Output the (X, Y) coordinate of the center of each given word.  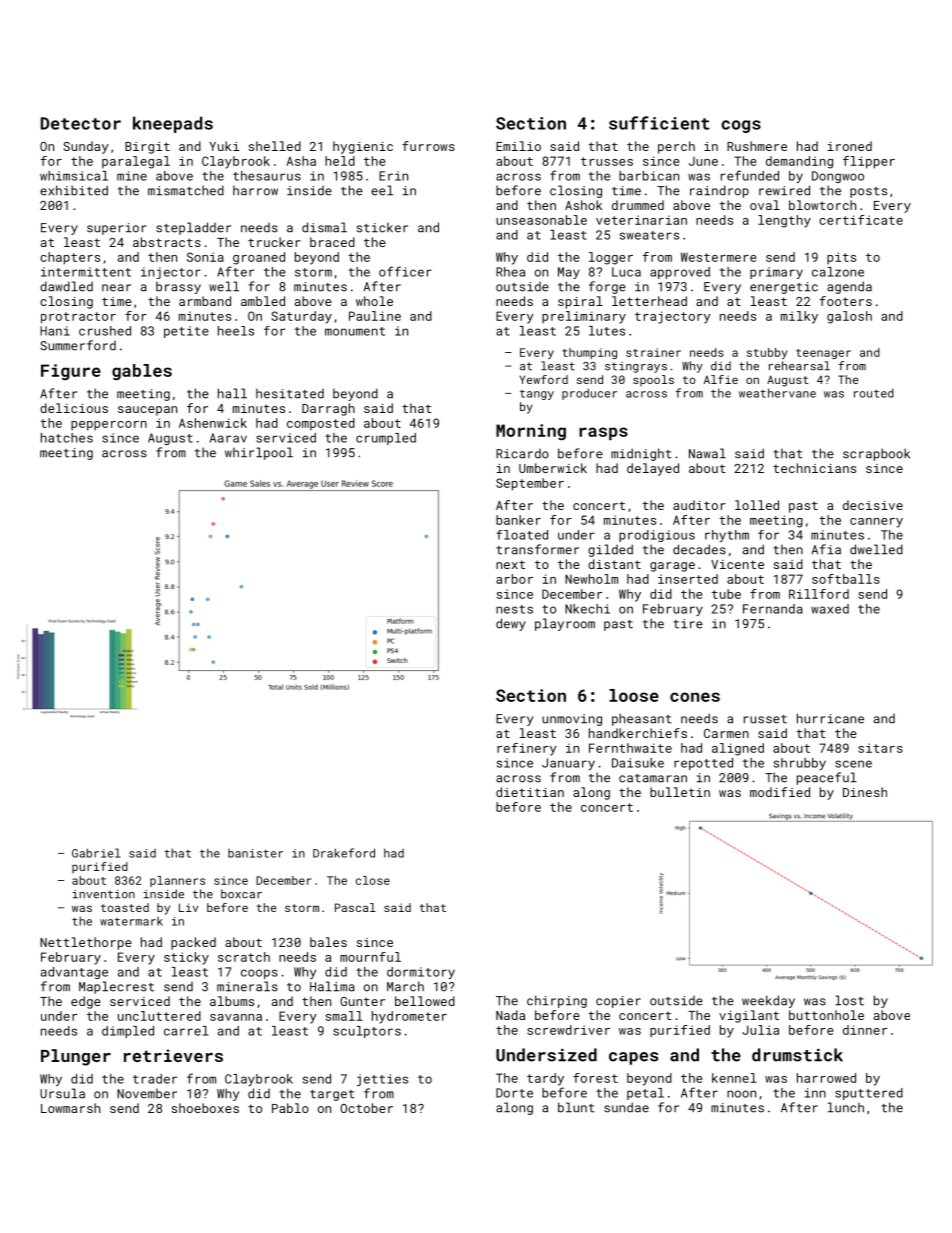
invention (103, 894)
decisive (873, 505)
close (373, 880)
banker (518, 520)
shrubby (800, 764)
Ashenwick (213, 423)
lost (849, 1000)
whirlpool (259, 453)
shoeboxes (205, 1108)
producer (589, 394)
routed (874, 393)
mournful (370, 957)
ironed (850, 146)
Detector (81, 123)
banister (255, 853)
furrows (428, 146)
